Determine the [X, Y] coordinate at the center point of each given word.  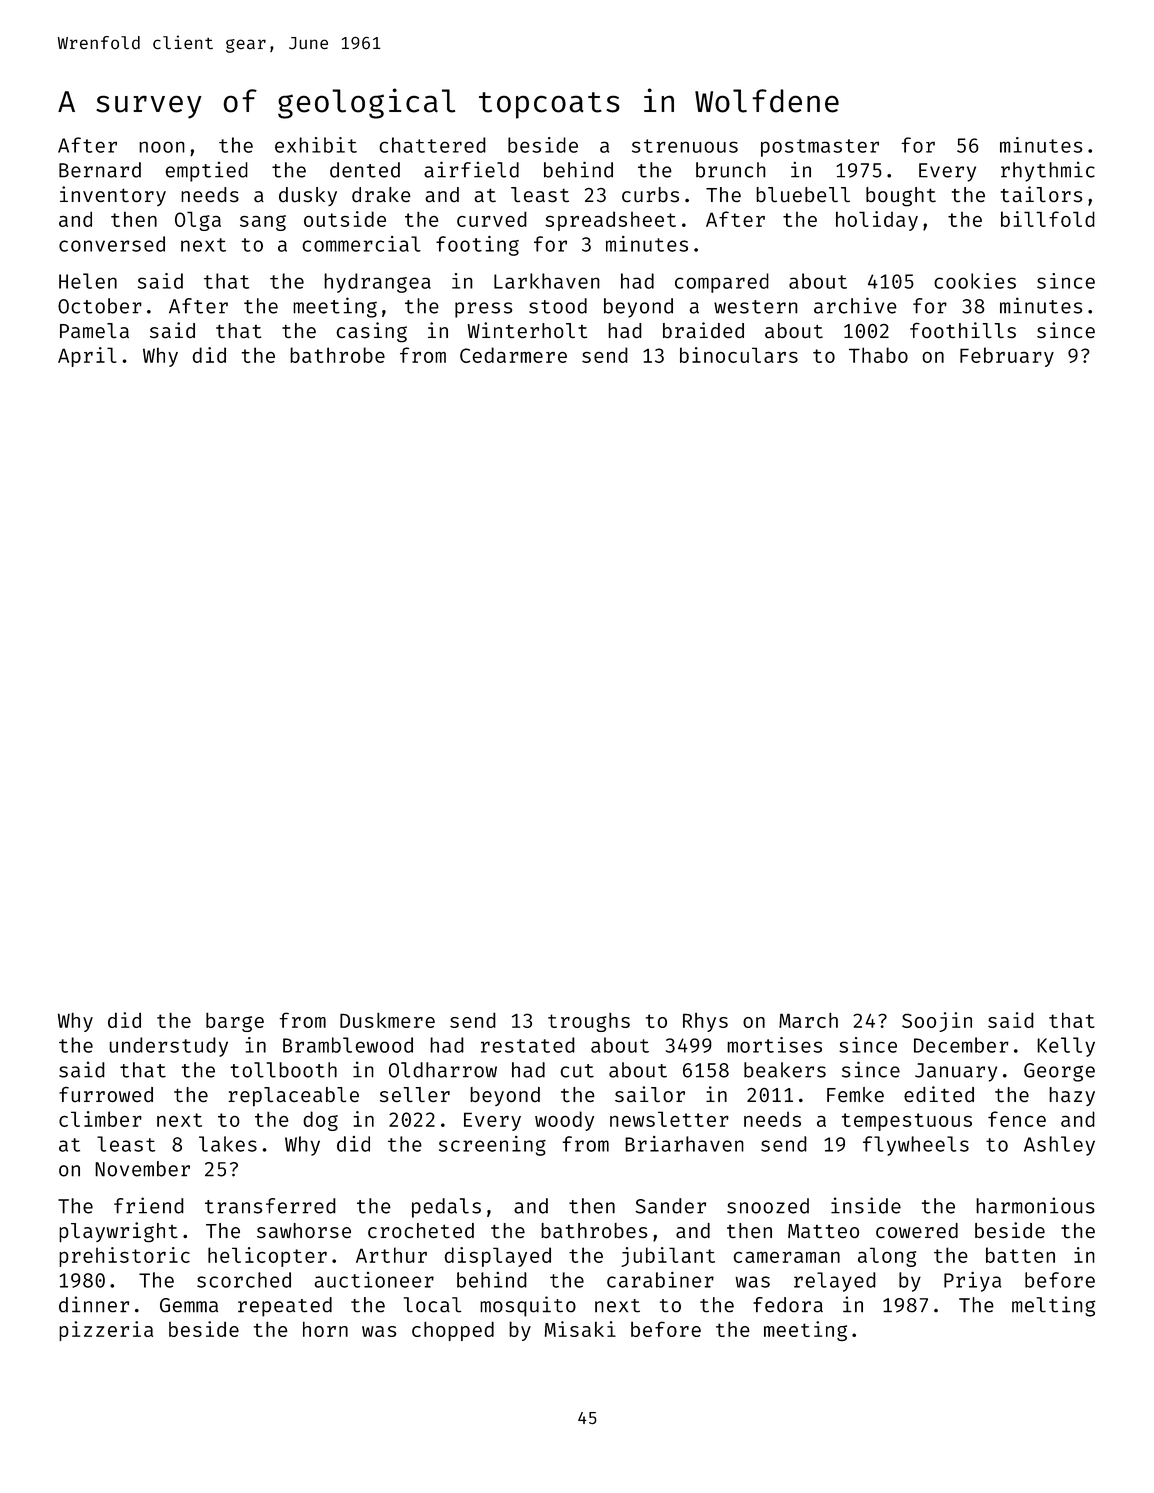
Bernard [100, 170]
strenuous [685, 146]
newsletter [669, 1119]
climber [100, 1119]
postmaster [820, 148]
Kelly [1066, 1047]
